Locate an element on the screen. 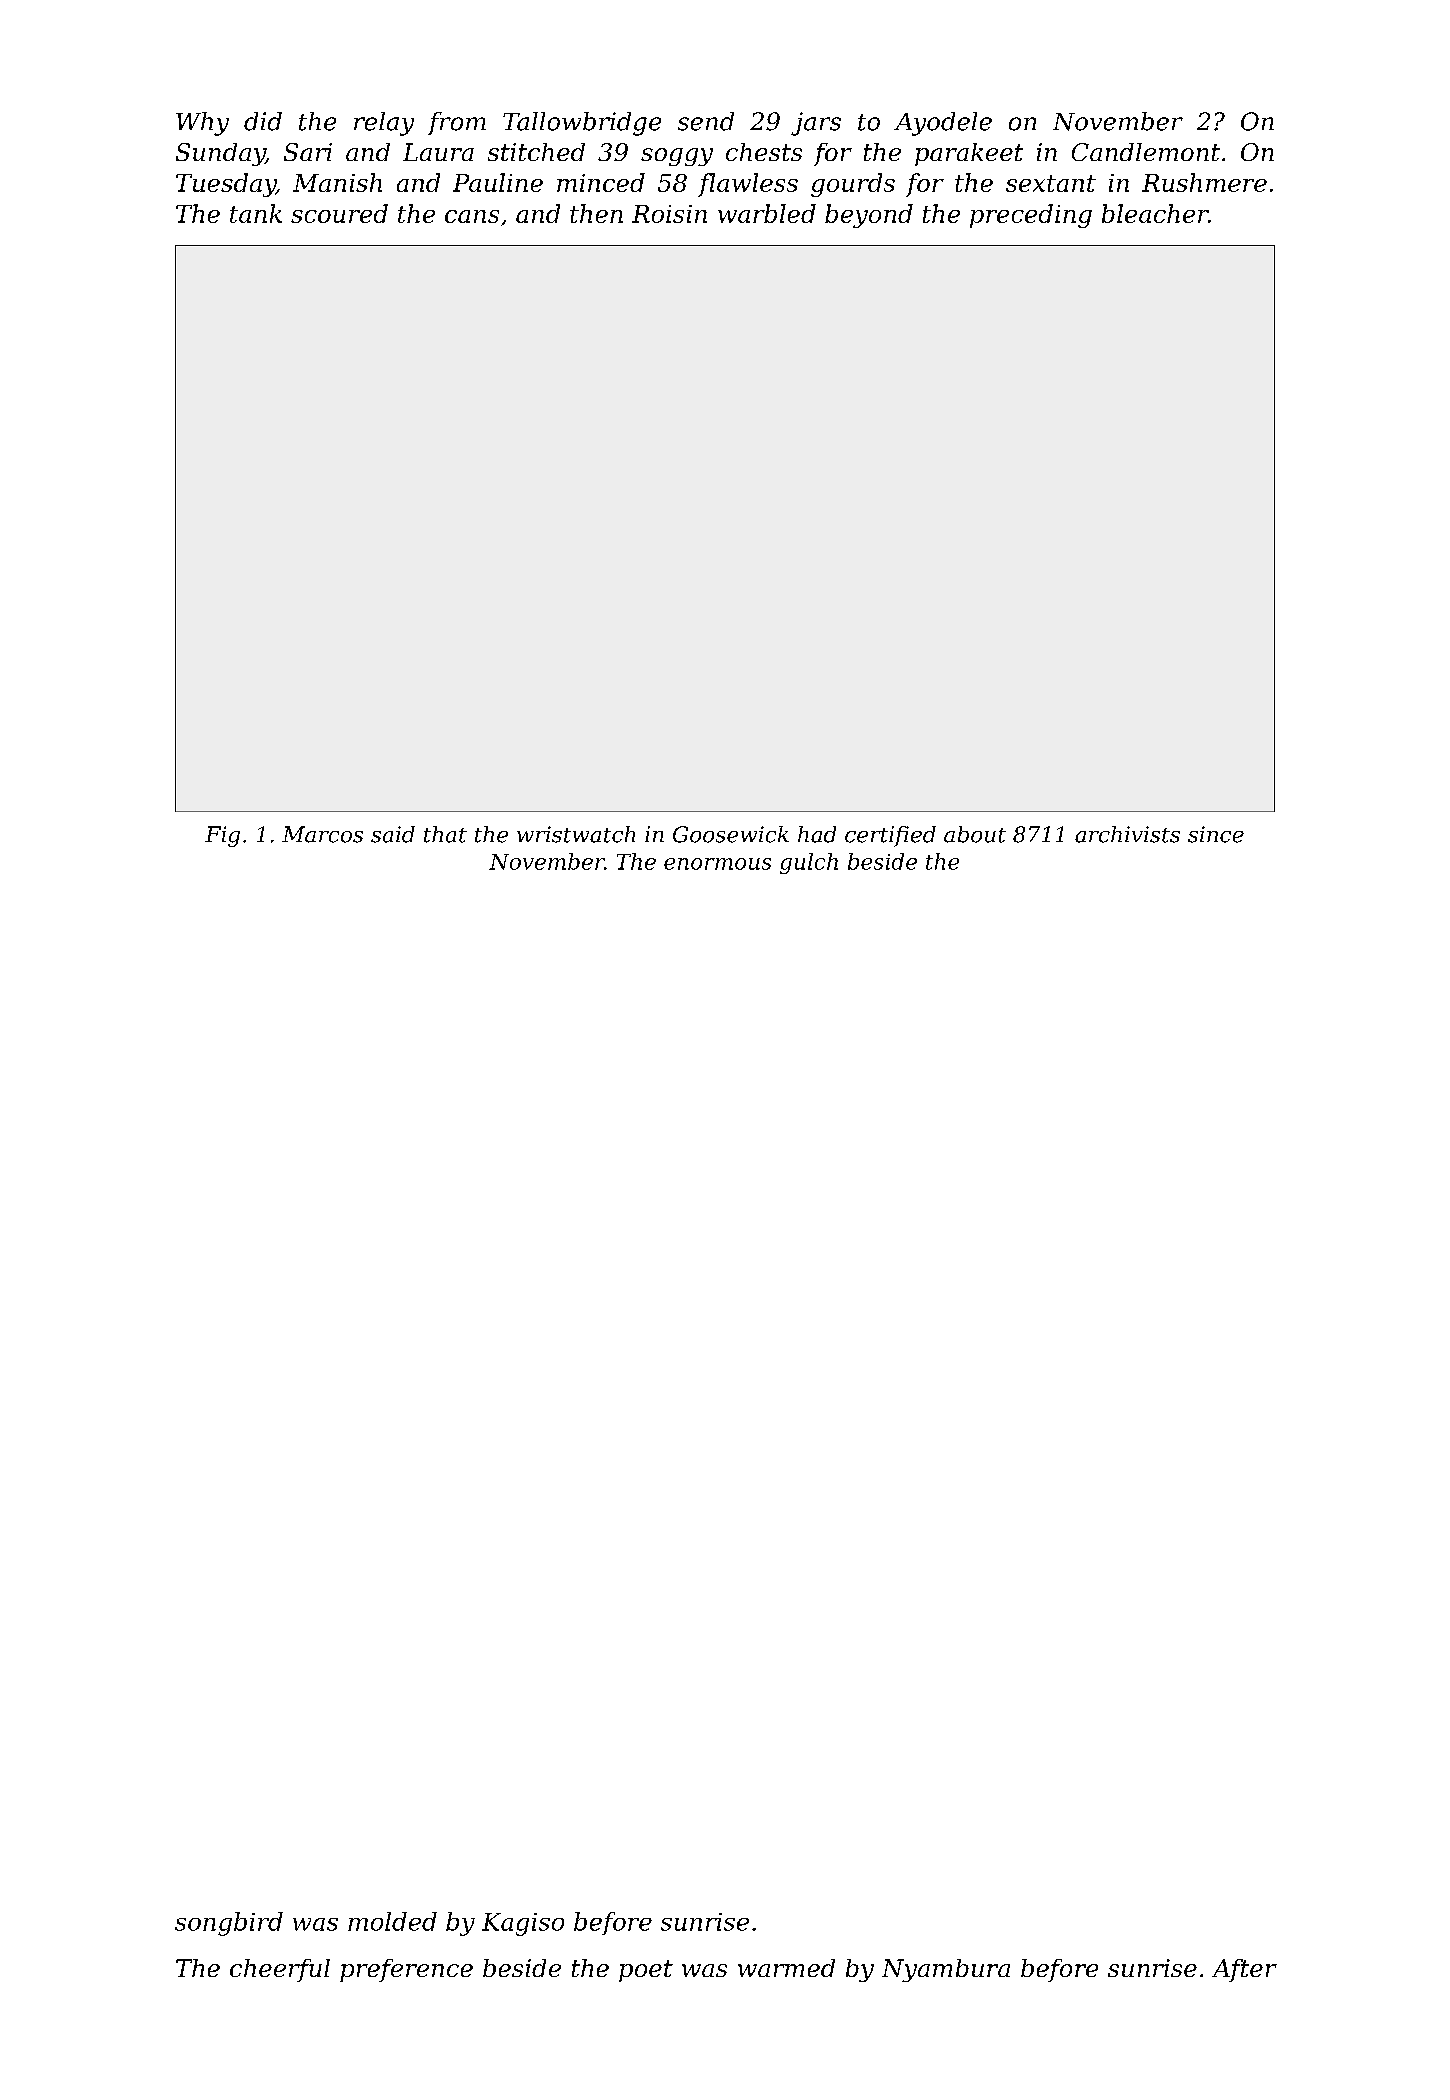 The height and width of the screenshot is (2100, 1450). said is located at coordinates (393, 834).
